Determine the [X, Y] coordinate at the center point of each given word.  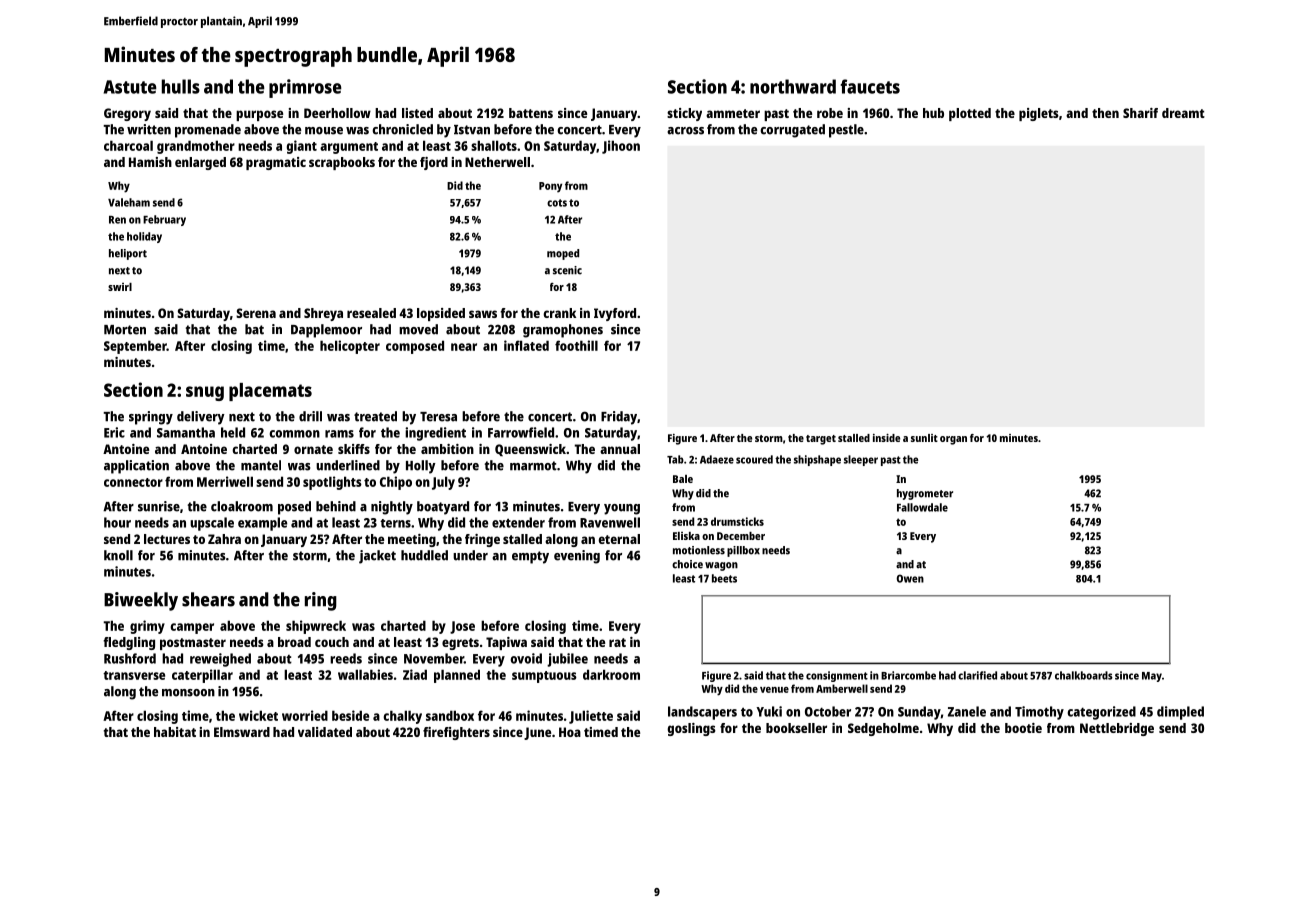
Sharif [1140, 113]
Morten [125, 330]
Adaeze [717, 459]
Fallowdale [922, 507]
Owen [910, 578]
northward [793, 86]
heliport [128, 254]
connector [133, 482]
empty [530, 557]
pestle [846, 131]
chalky [402, 717]
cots [557, 203]
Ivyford [615, 314]
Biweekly [141, 601]
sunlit [924, 438]
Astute [130, 87]
